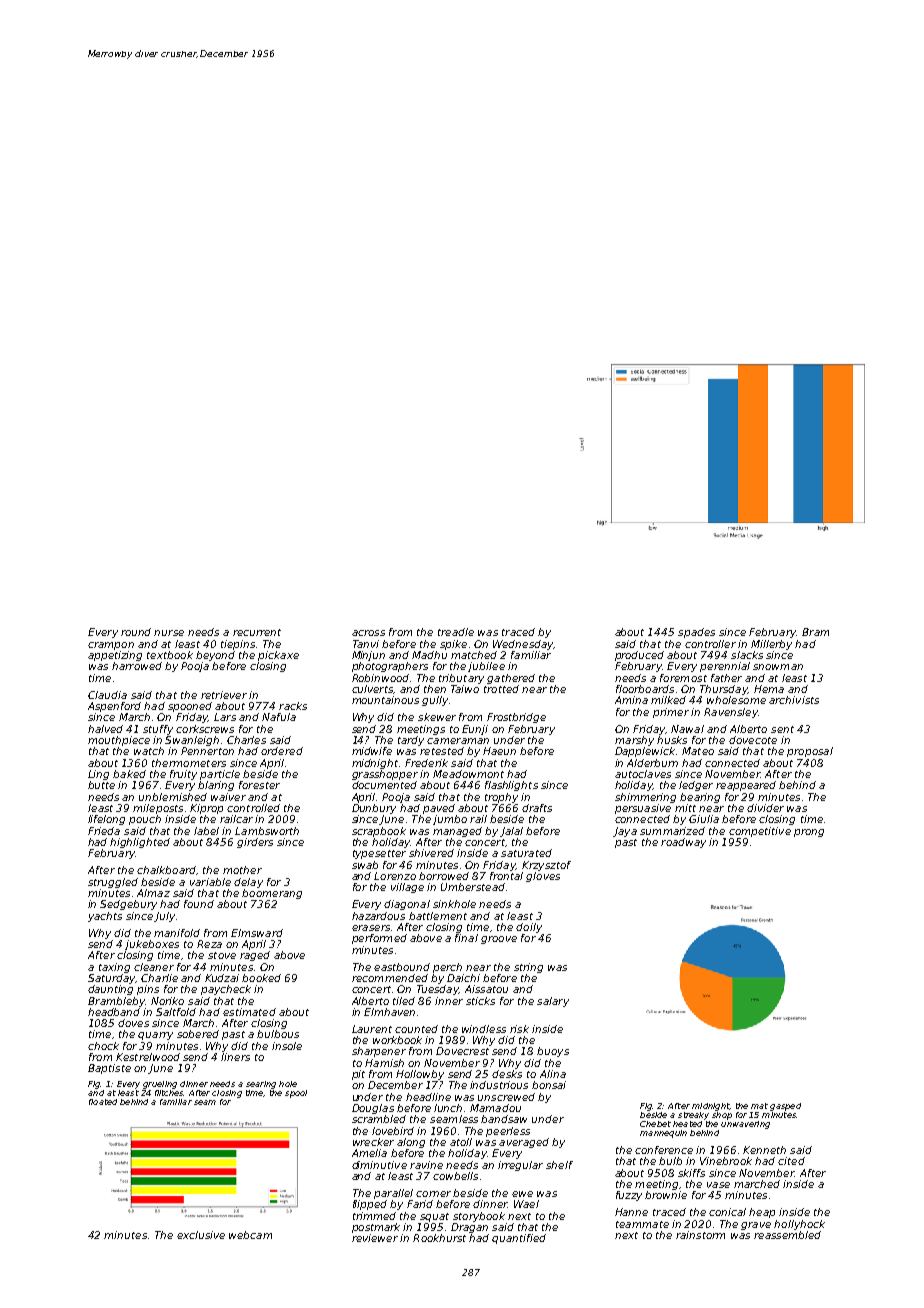 The height and width of the page is (1308, 924). I want to click on spades, so click(696, 633).
